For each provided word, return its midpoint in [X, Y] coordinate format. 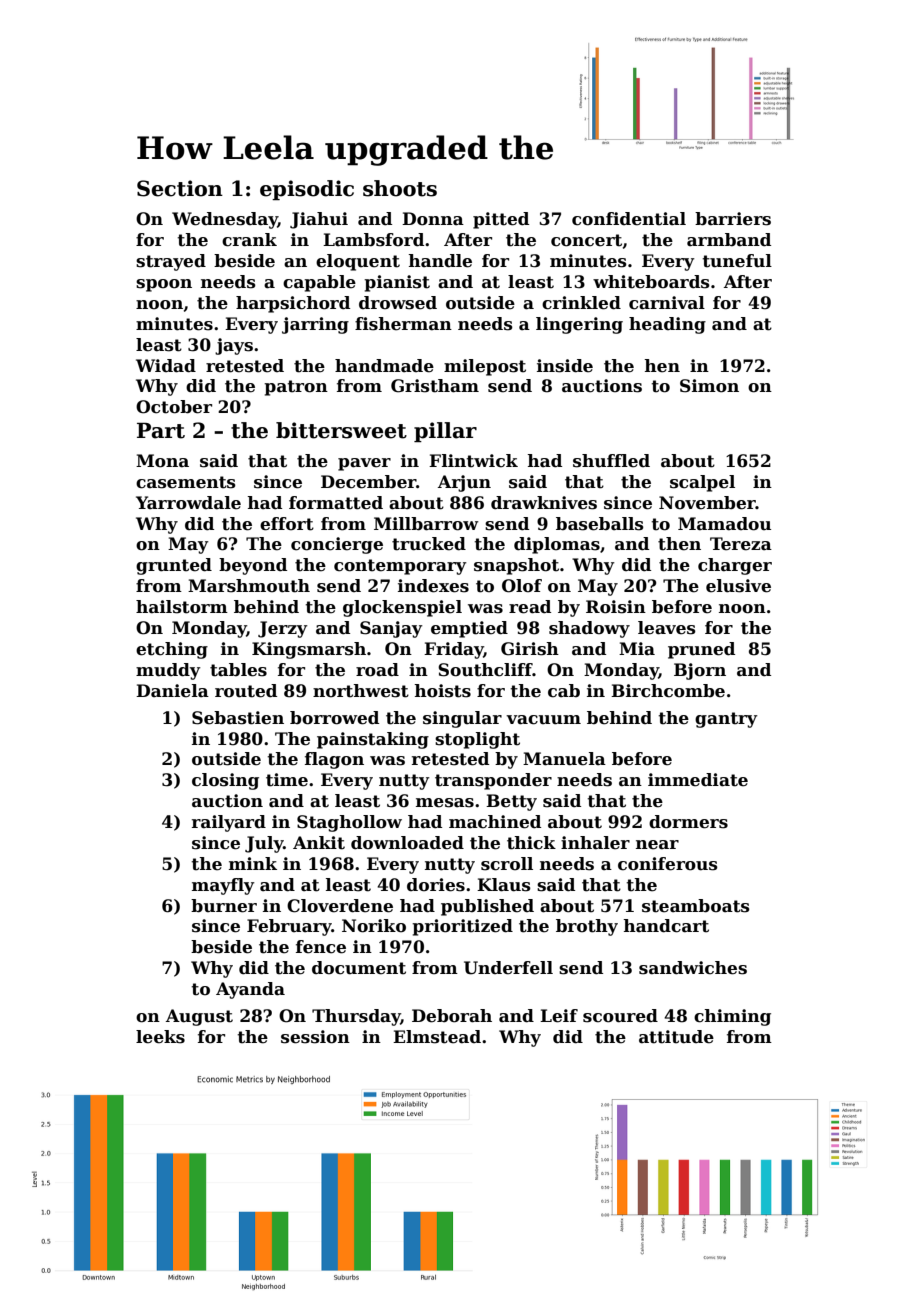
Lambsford [373, 240]
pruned [701, 650]
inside [565, 366]
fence [321, 947]
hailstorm [182, 607]
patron [296, 388]
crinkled [581, 303]
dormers [688, 822]
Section [180, 188]
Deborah [452, 1016]
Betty [511, 802]
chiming [732, 1017]
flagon [334, 760]
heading [667, 325]
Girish [530, 649]
